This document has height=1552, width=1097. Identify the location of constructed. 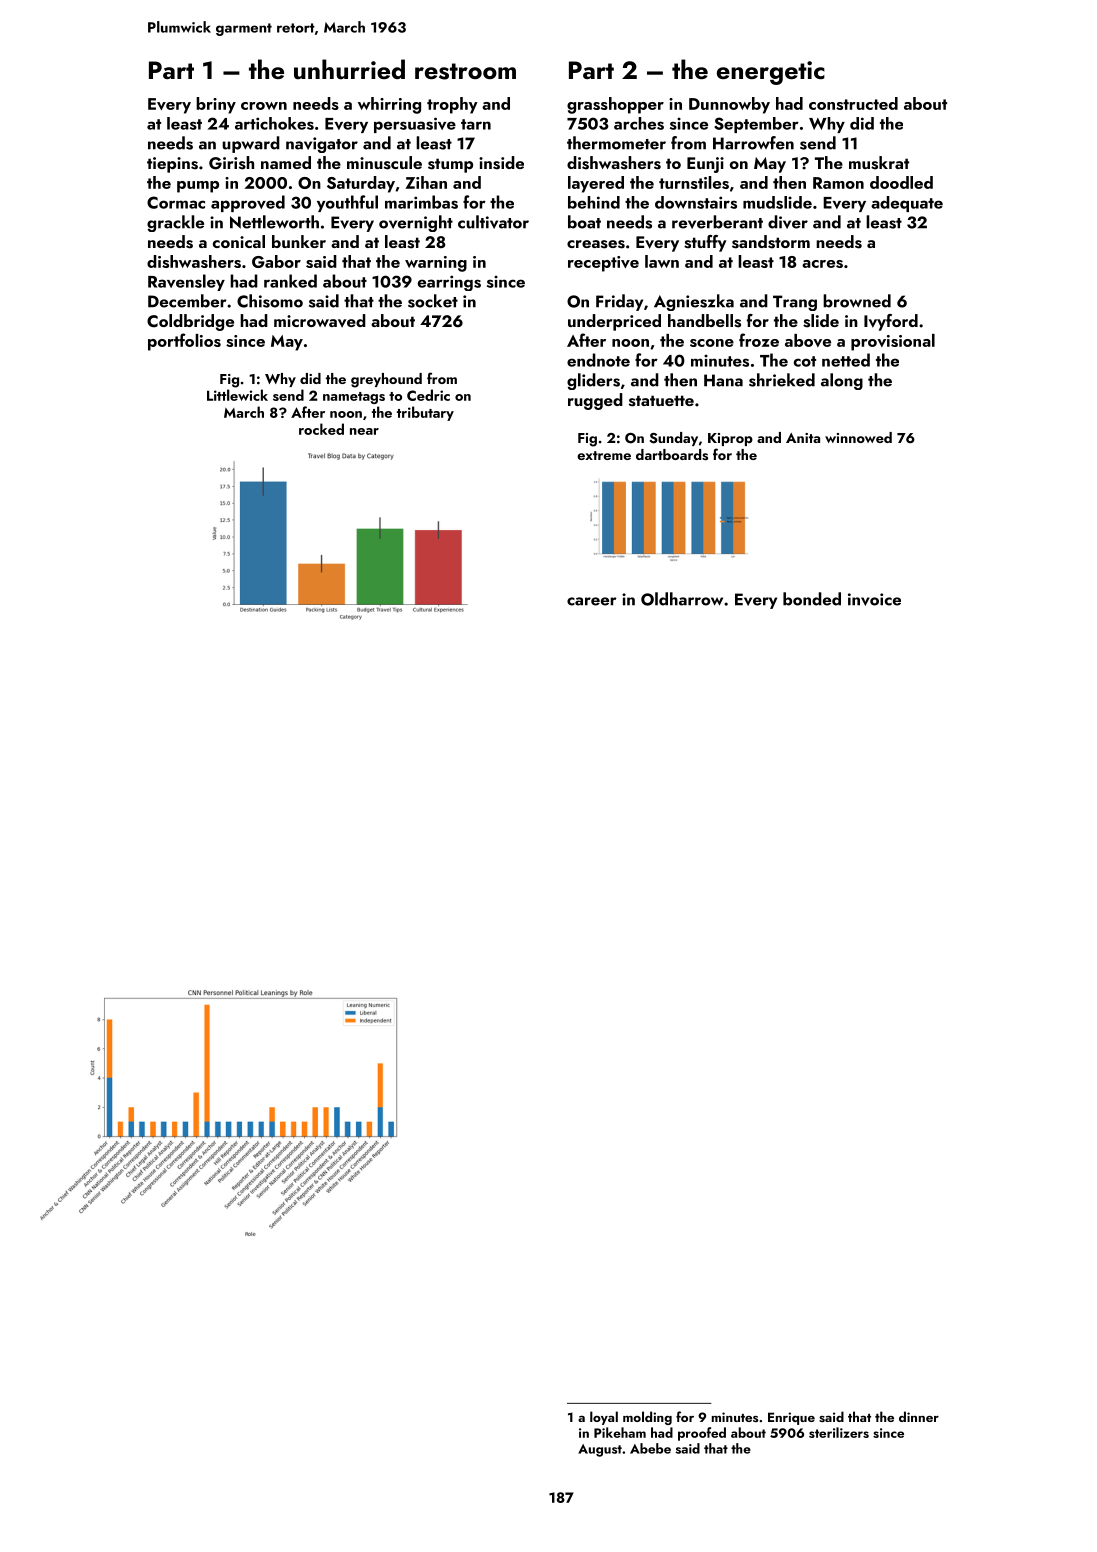
(853, 103).
